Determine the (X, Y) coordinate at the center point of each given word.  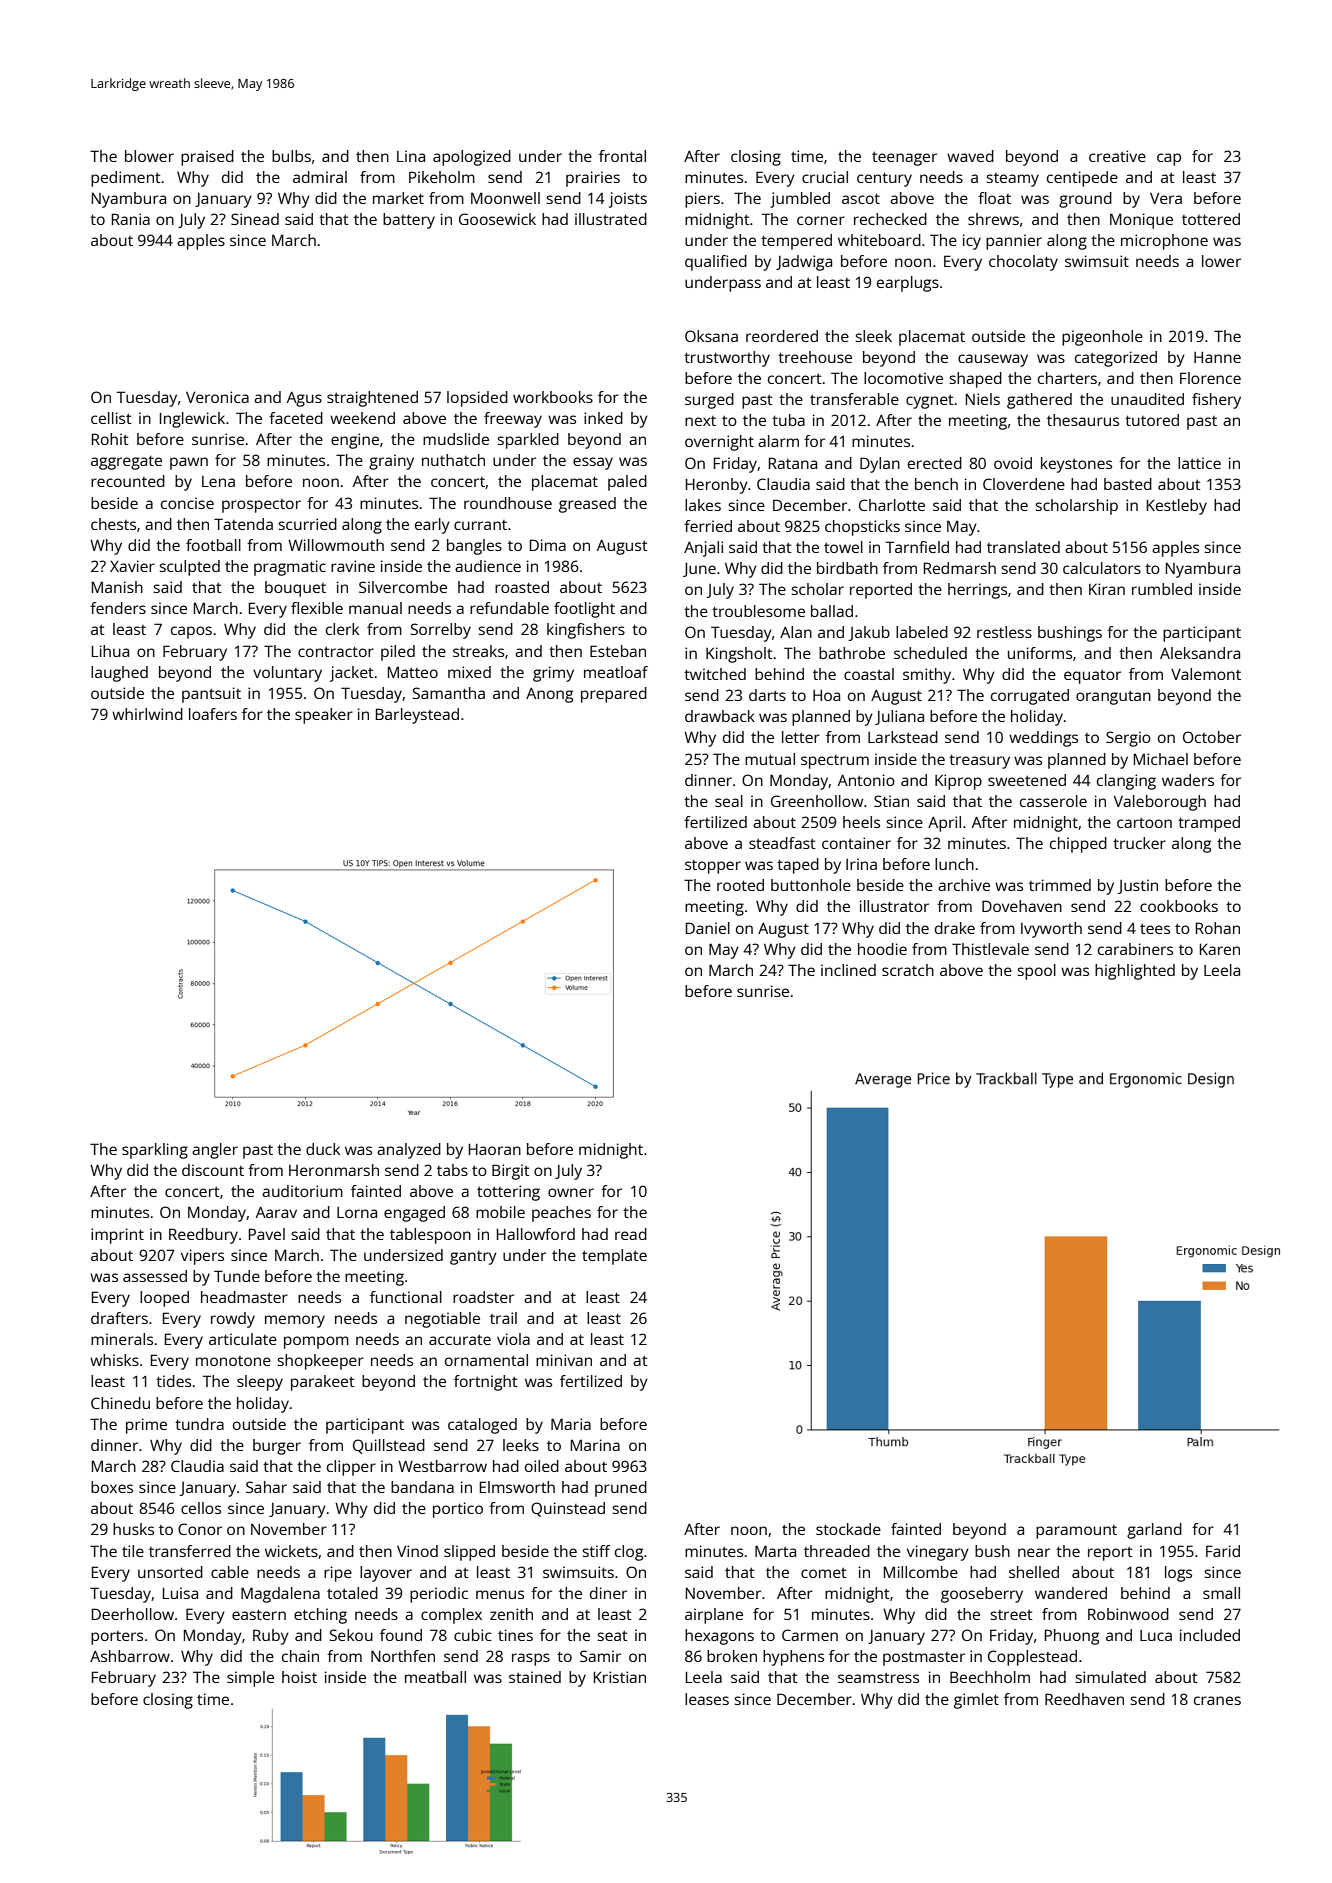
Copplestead (1032, 1658)
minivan (564, 1360)
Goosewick (497, 219)
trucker (1139, 843)
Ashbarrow (130, 1656)
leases (707, 1699)
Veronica (217, 397)
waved (970, 156)
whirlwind (147, 714)
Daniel (708, 928)
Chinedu (120, 1403)
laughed (119, 674)
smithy (927, 676)
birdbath (847, 568)
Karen (1220, 949)
